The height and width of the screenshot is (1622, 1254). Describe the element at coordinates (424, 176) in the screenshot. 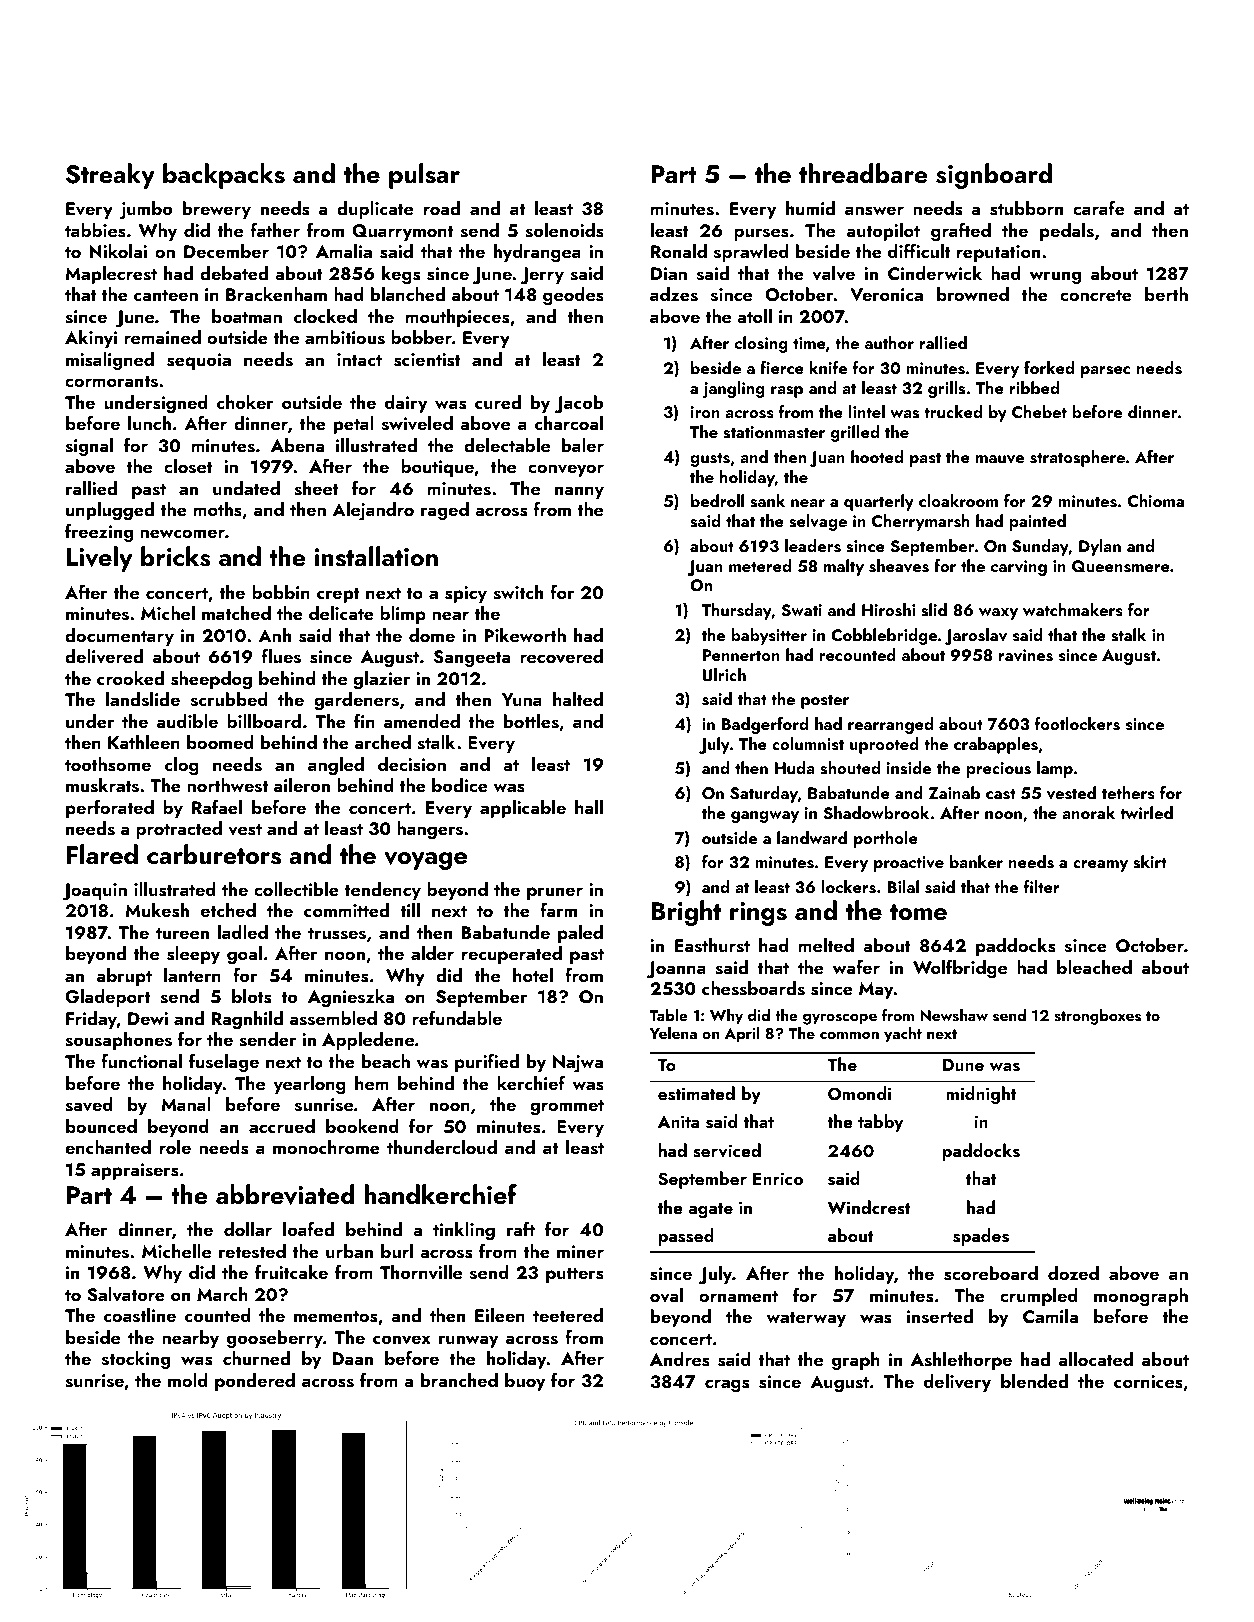

I see `pulsar` at that location.
